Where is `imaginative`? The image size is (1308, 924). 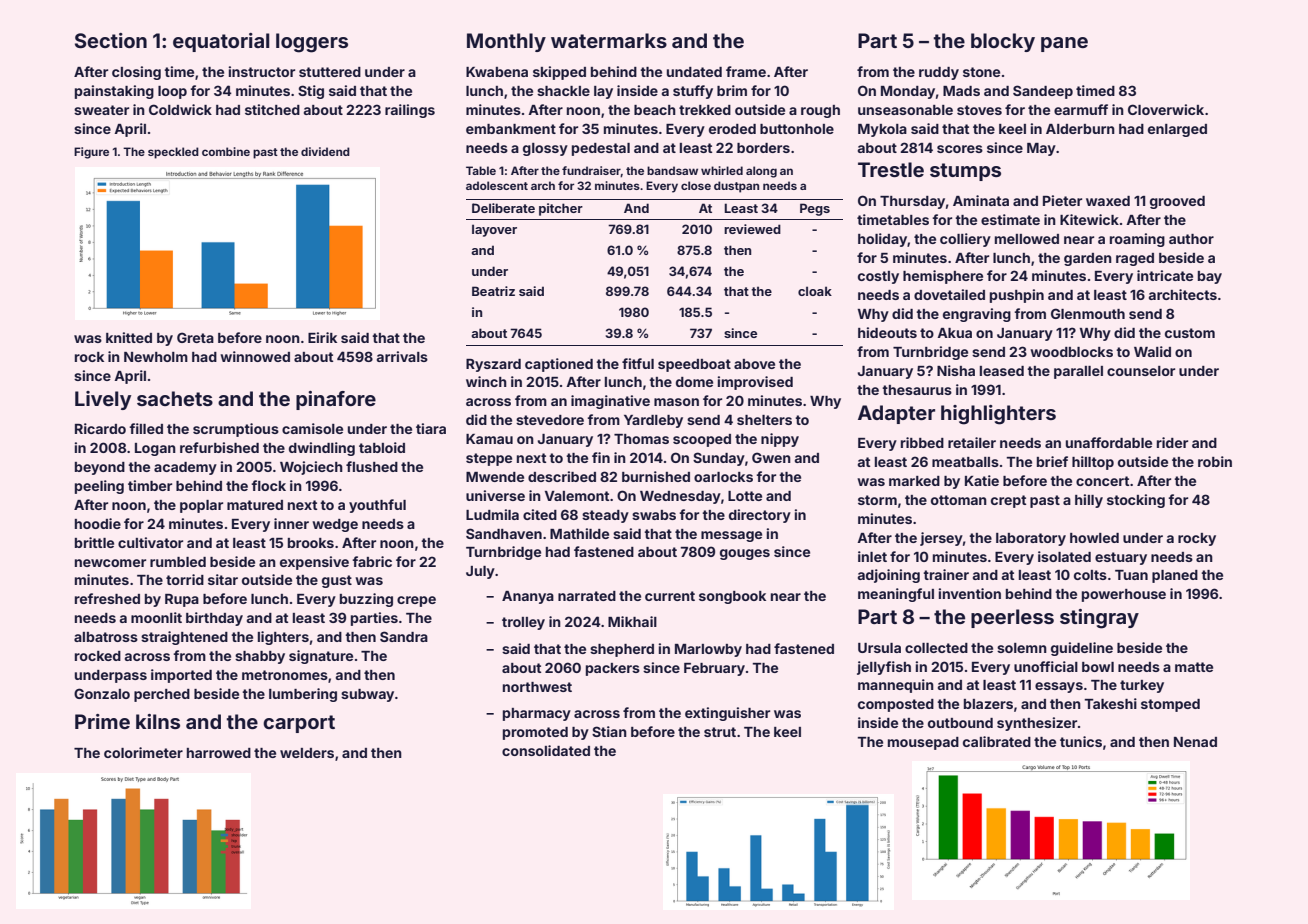
imaginative is located at coordinates (610, 402).
